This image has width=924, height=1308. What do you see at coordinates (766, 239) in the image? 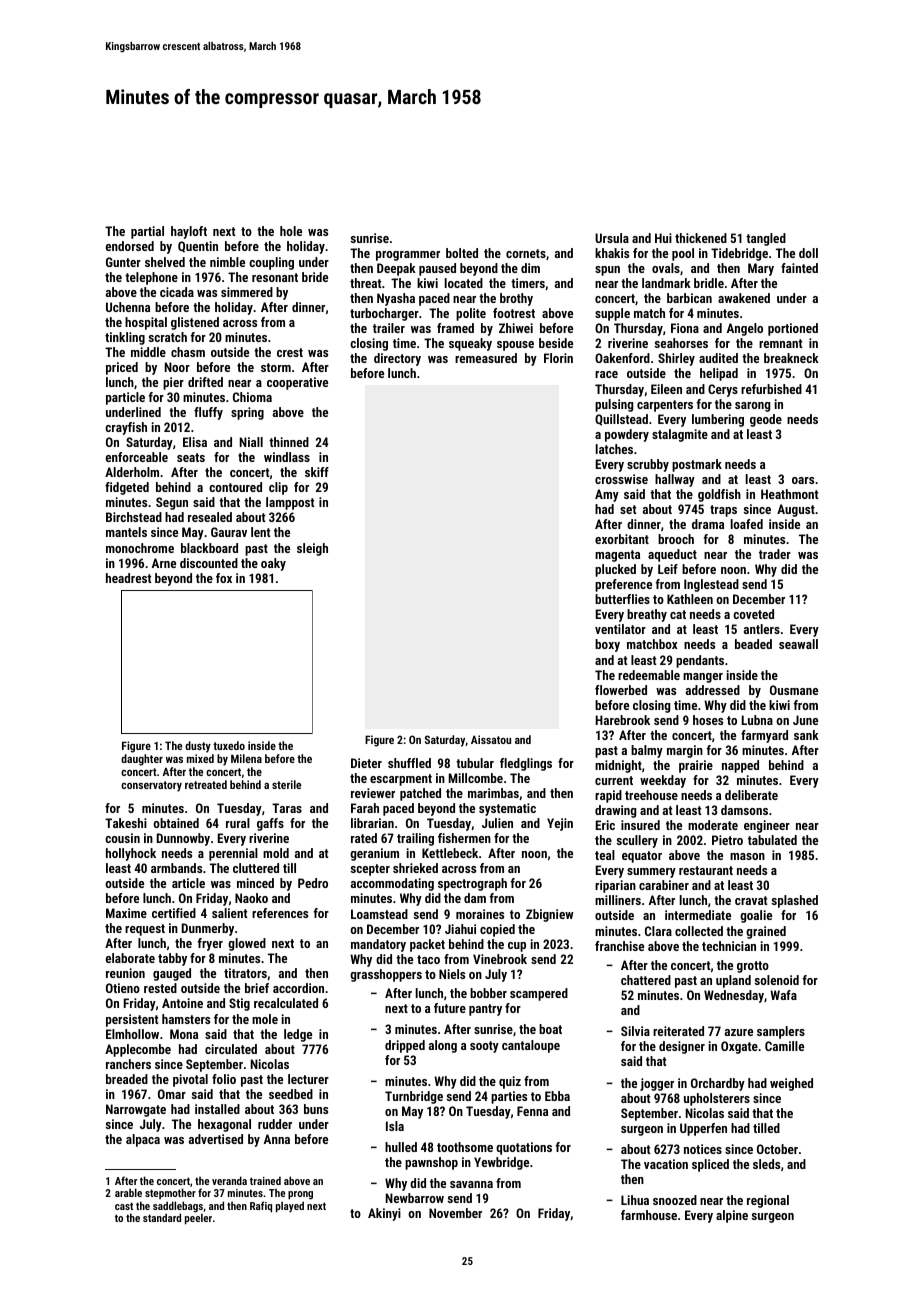
I see `tangled` at bounding box center [766, 239].
